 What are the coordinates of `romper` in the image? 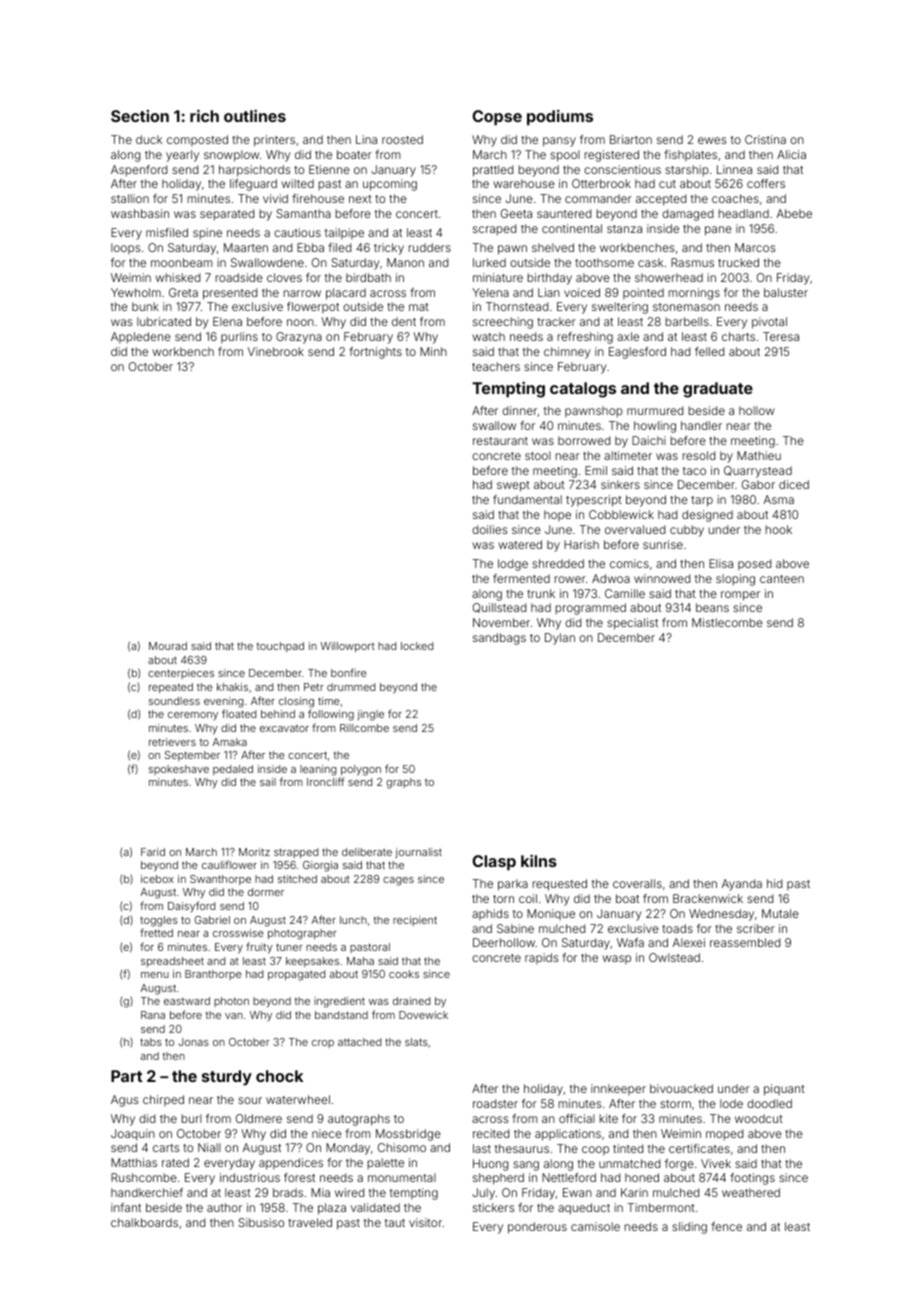 It's located at (740, 596).
